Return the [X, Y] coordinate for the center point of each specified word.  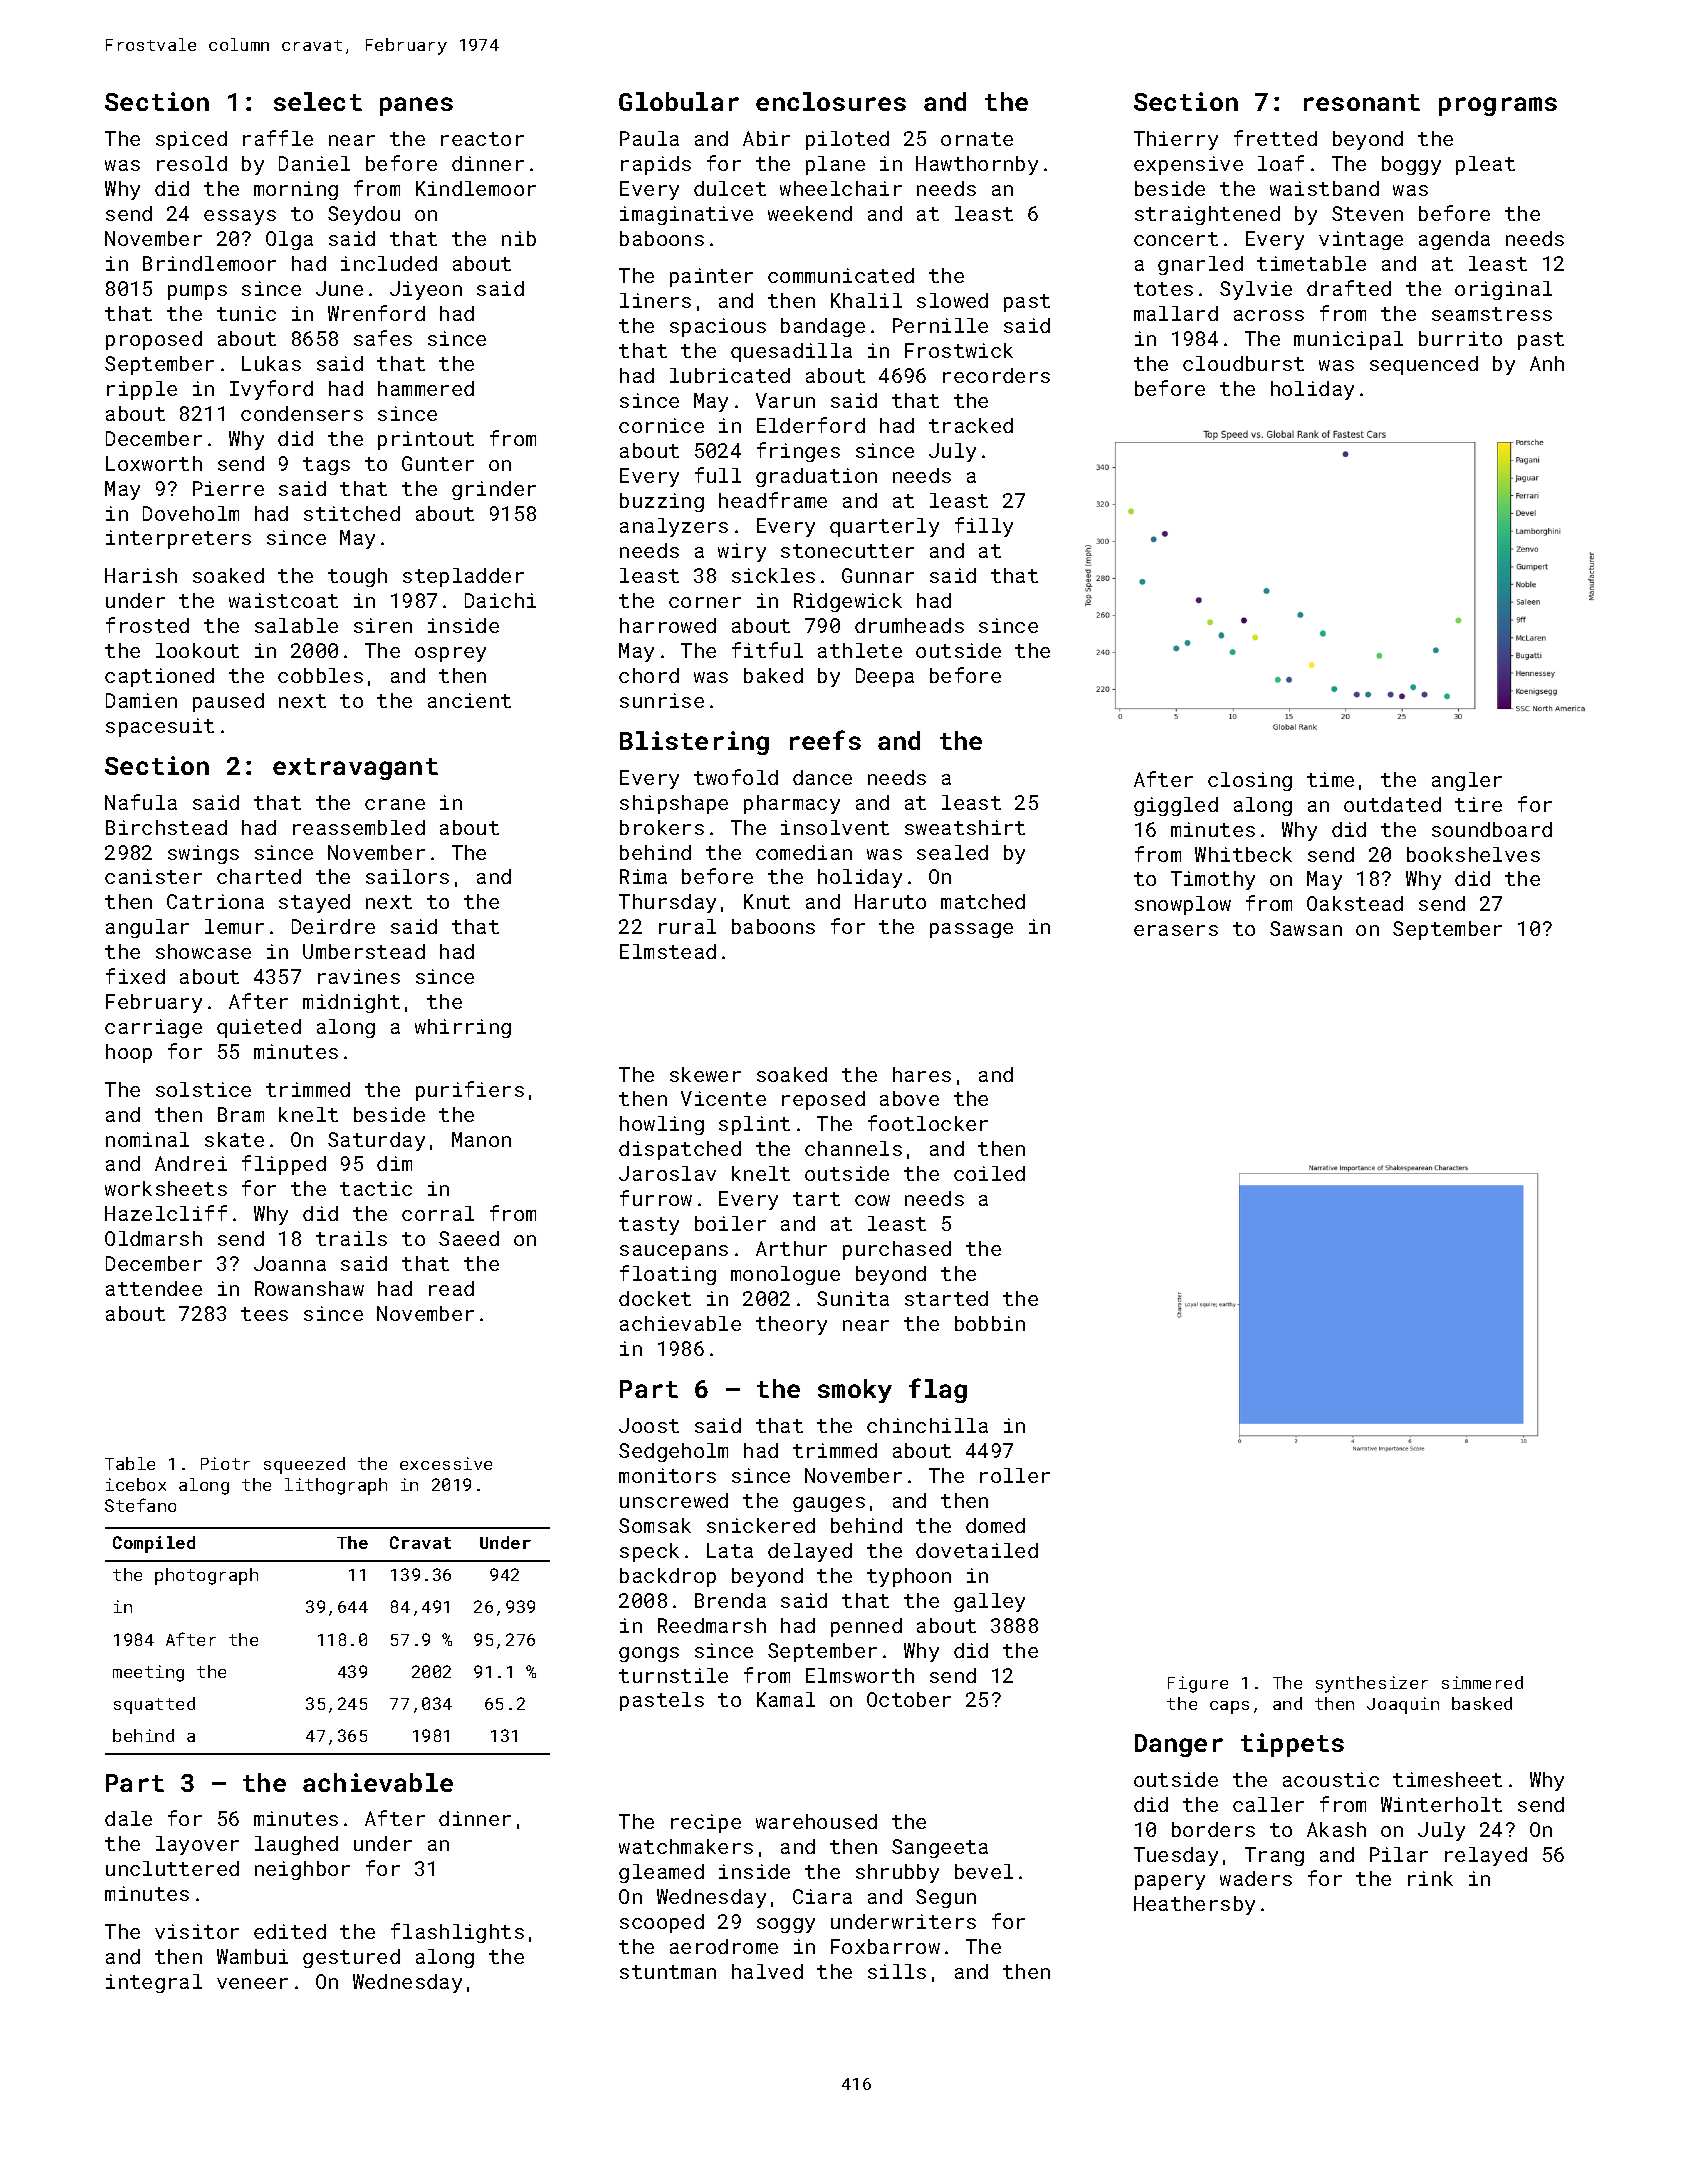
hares [922, 1074]
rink [1430, 1878]
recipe [706, 1823]
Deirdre [333, 926]
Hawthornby [977, 165]
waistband [1324, 188]
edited [290, 1931]
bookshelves [1473, 854]
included [389, 263]
